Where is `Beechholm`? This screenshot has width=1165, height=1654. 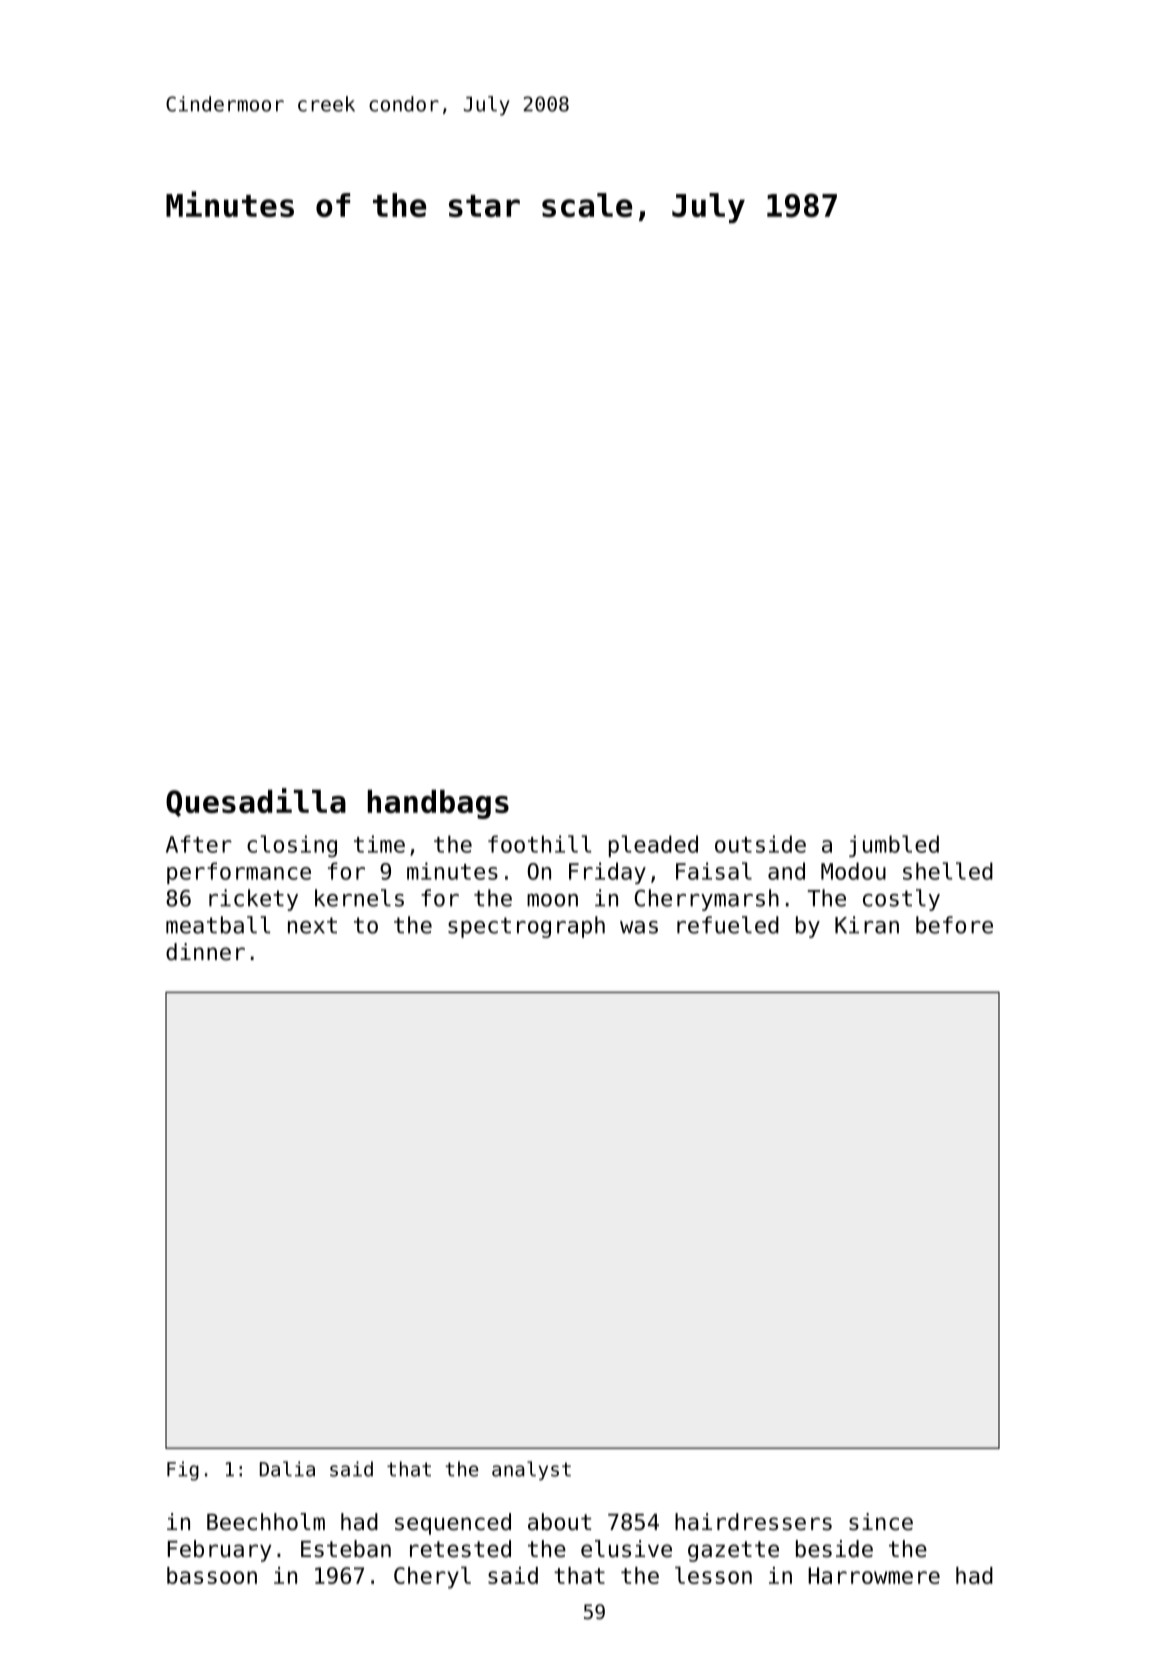
Beechholm is located at coordinates (266, 1522).
